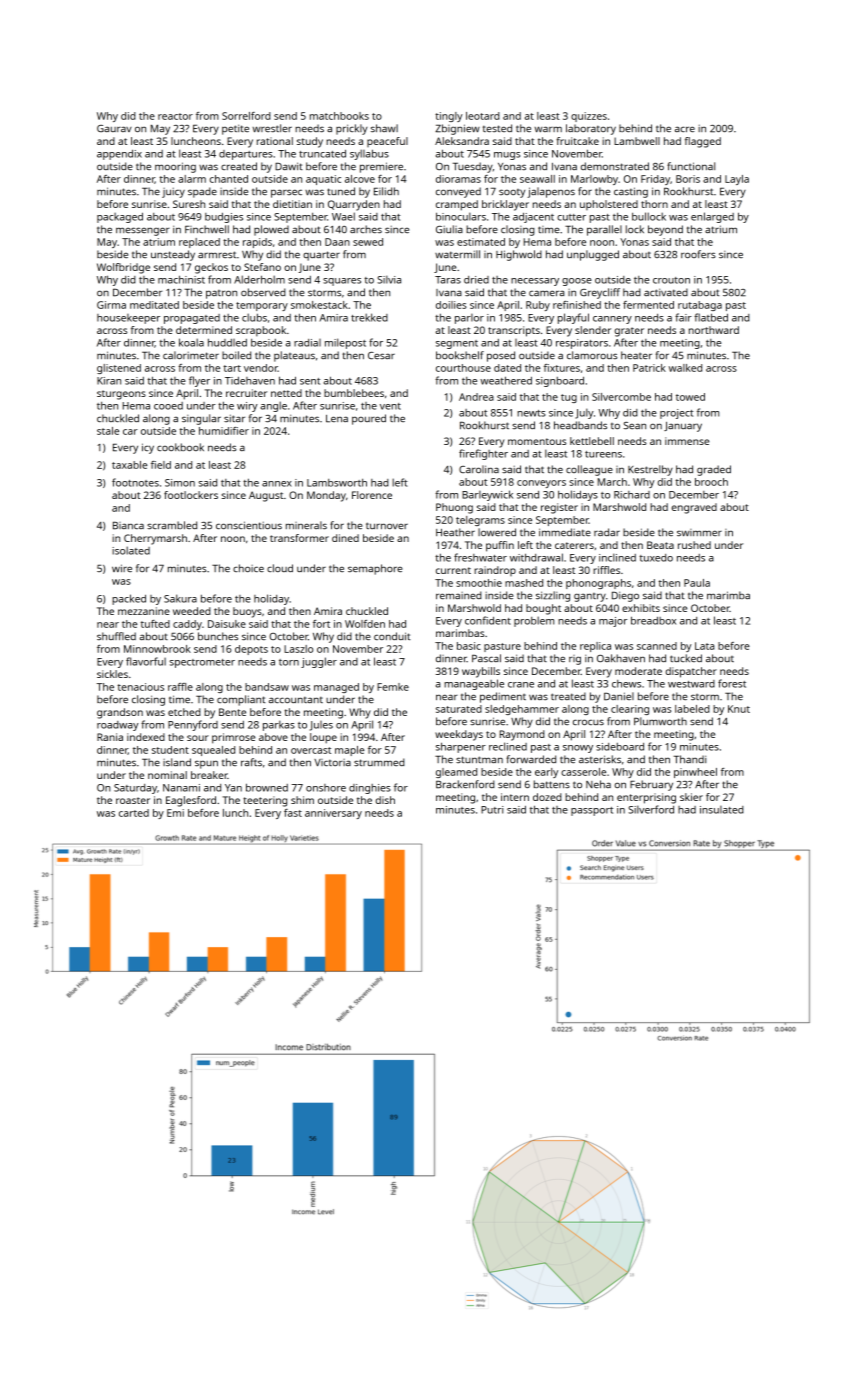 Image resolution: width=849 pixels, height=1400 pixels. Describe the element at coordinates (483, 116) in the screenshot. I see `leotard` at that location.
